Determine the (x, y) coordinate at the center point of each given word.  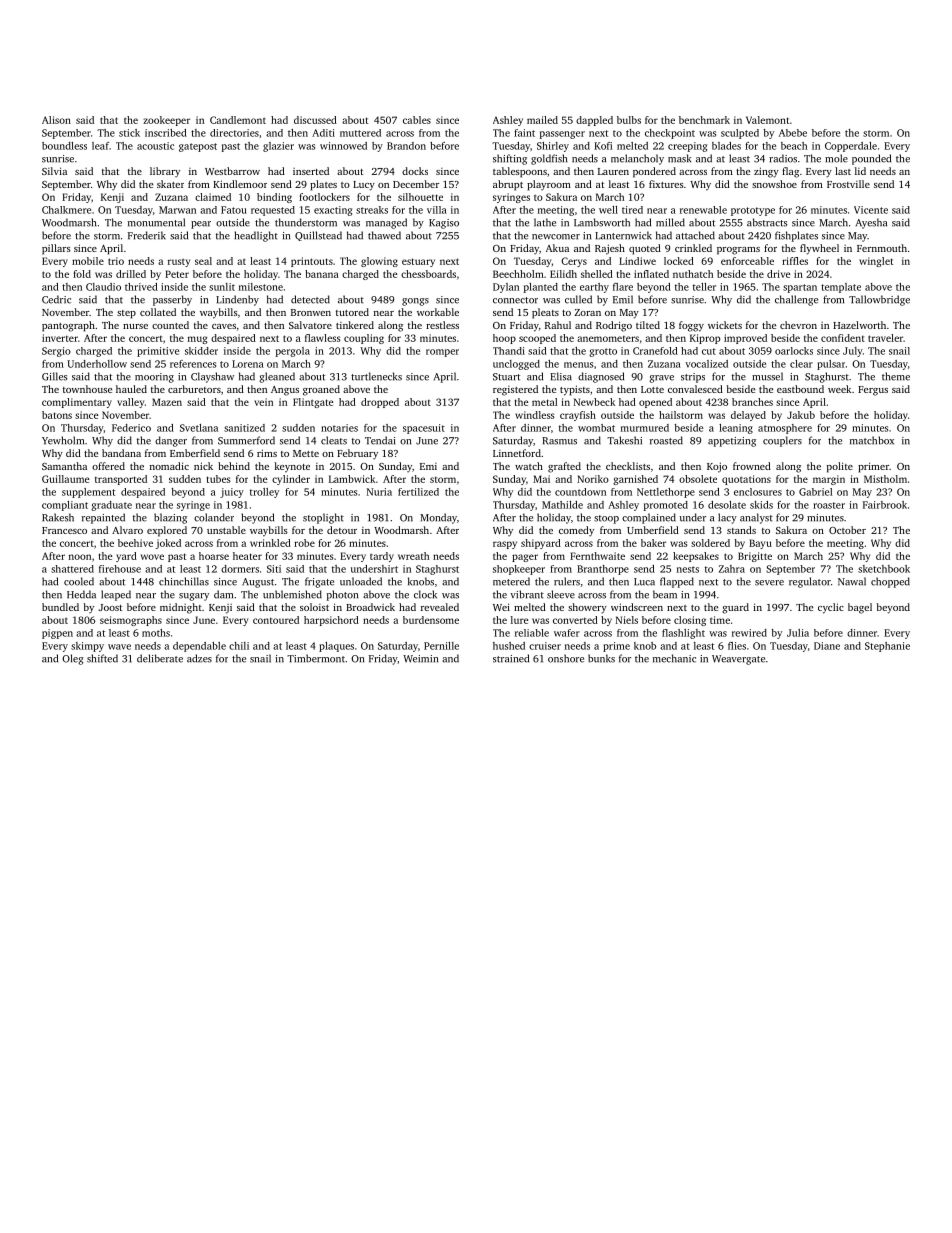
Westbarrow (232, 171)
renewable (703, 210)
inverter (60, 338)
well (608, 210)
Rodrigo (614, 326)
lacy (727, 518)
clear (801, 364)
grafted (564, 467)
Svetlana (199, 428)
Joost (110, 607)
